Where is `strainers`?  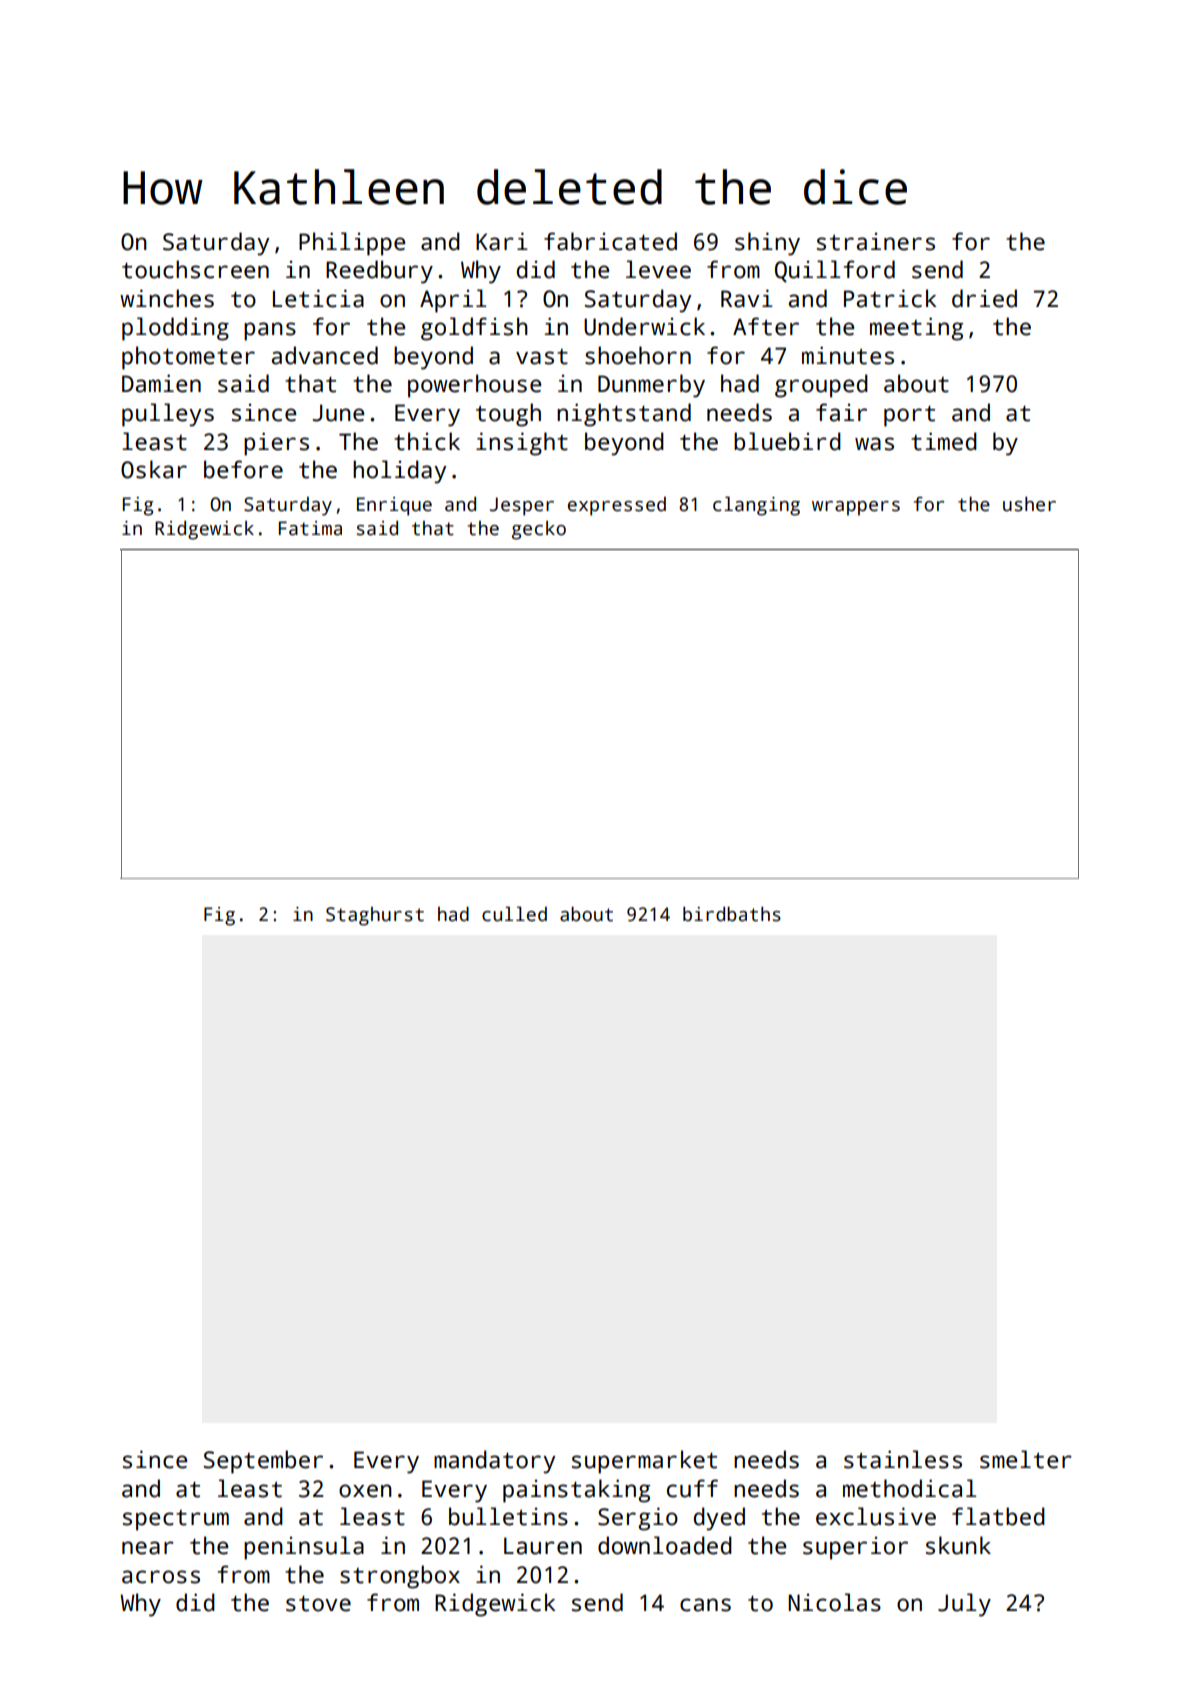 strainers is located at coordinates (876, 242).
